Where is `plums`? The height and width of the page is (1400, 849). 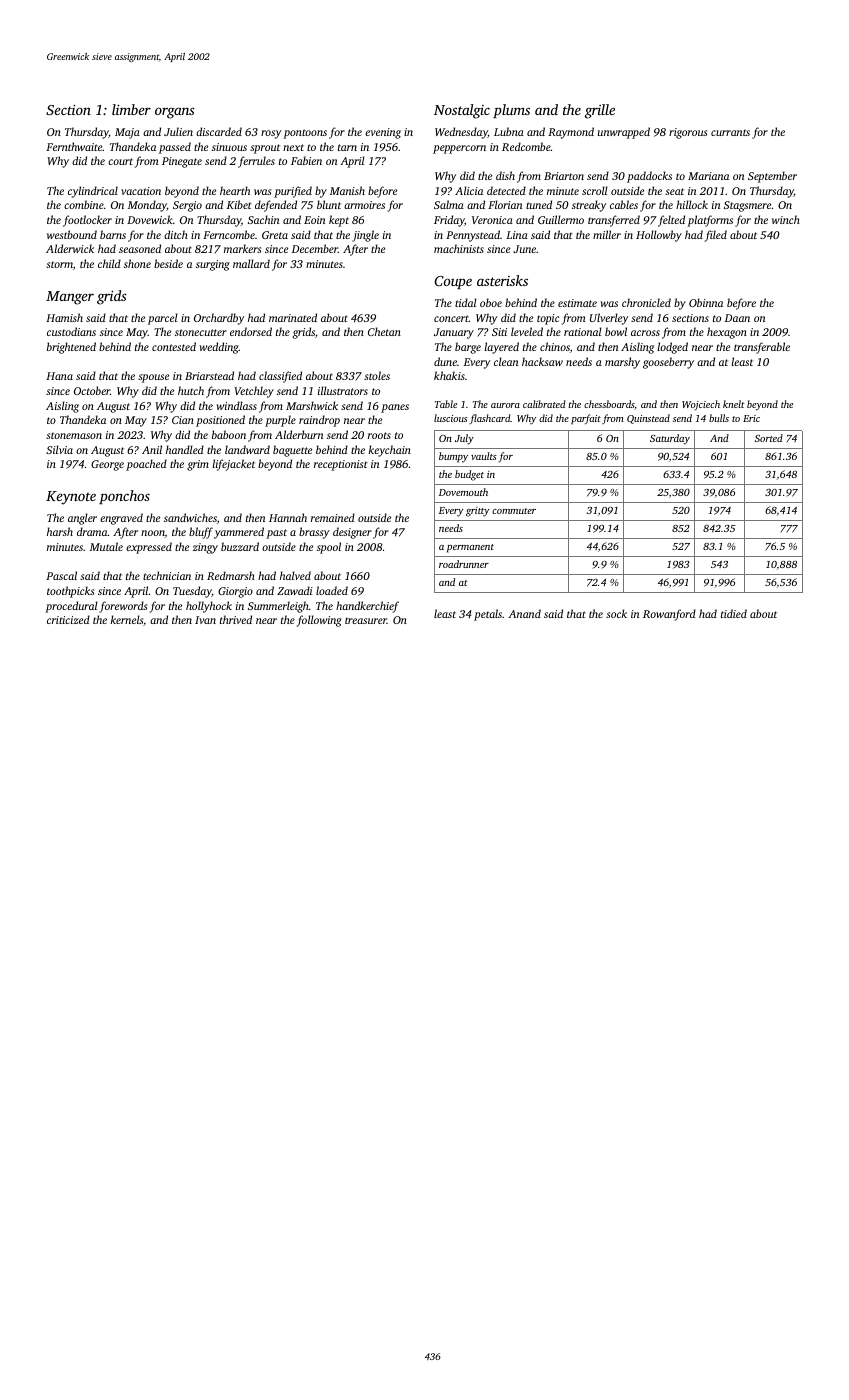 plums is located at coordinates (511, 111).
